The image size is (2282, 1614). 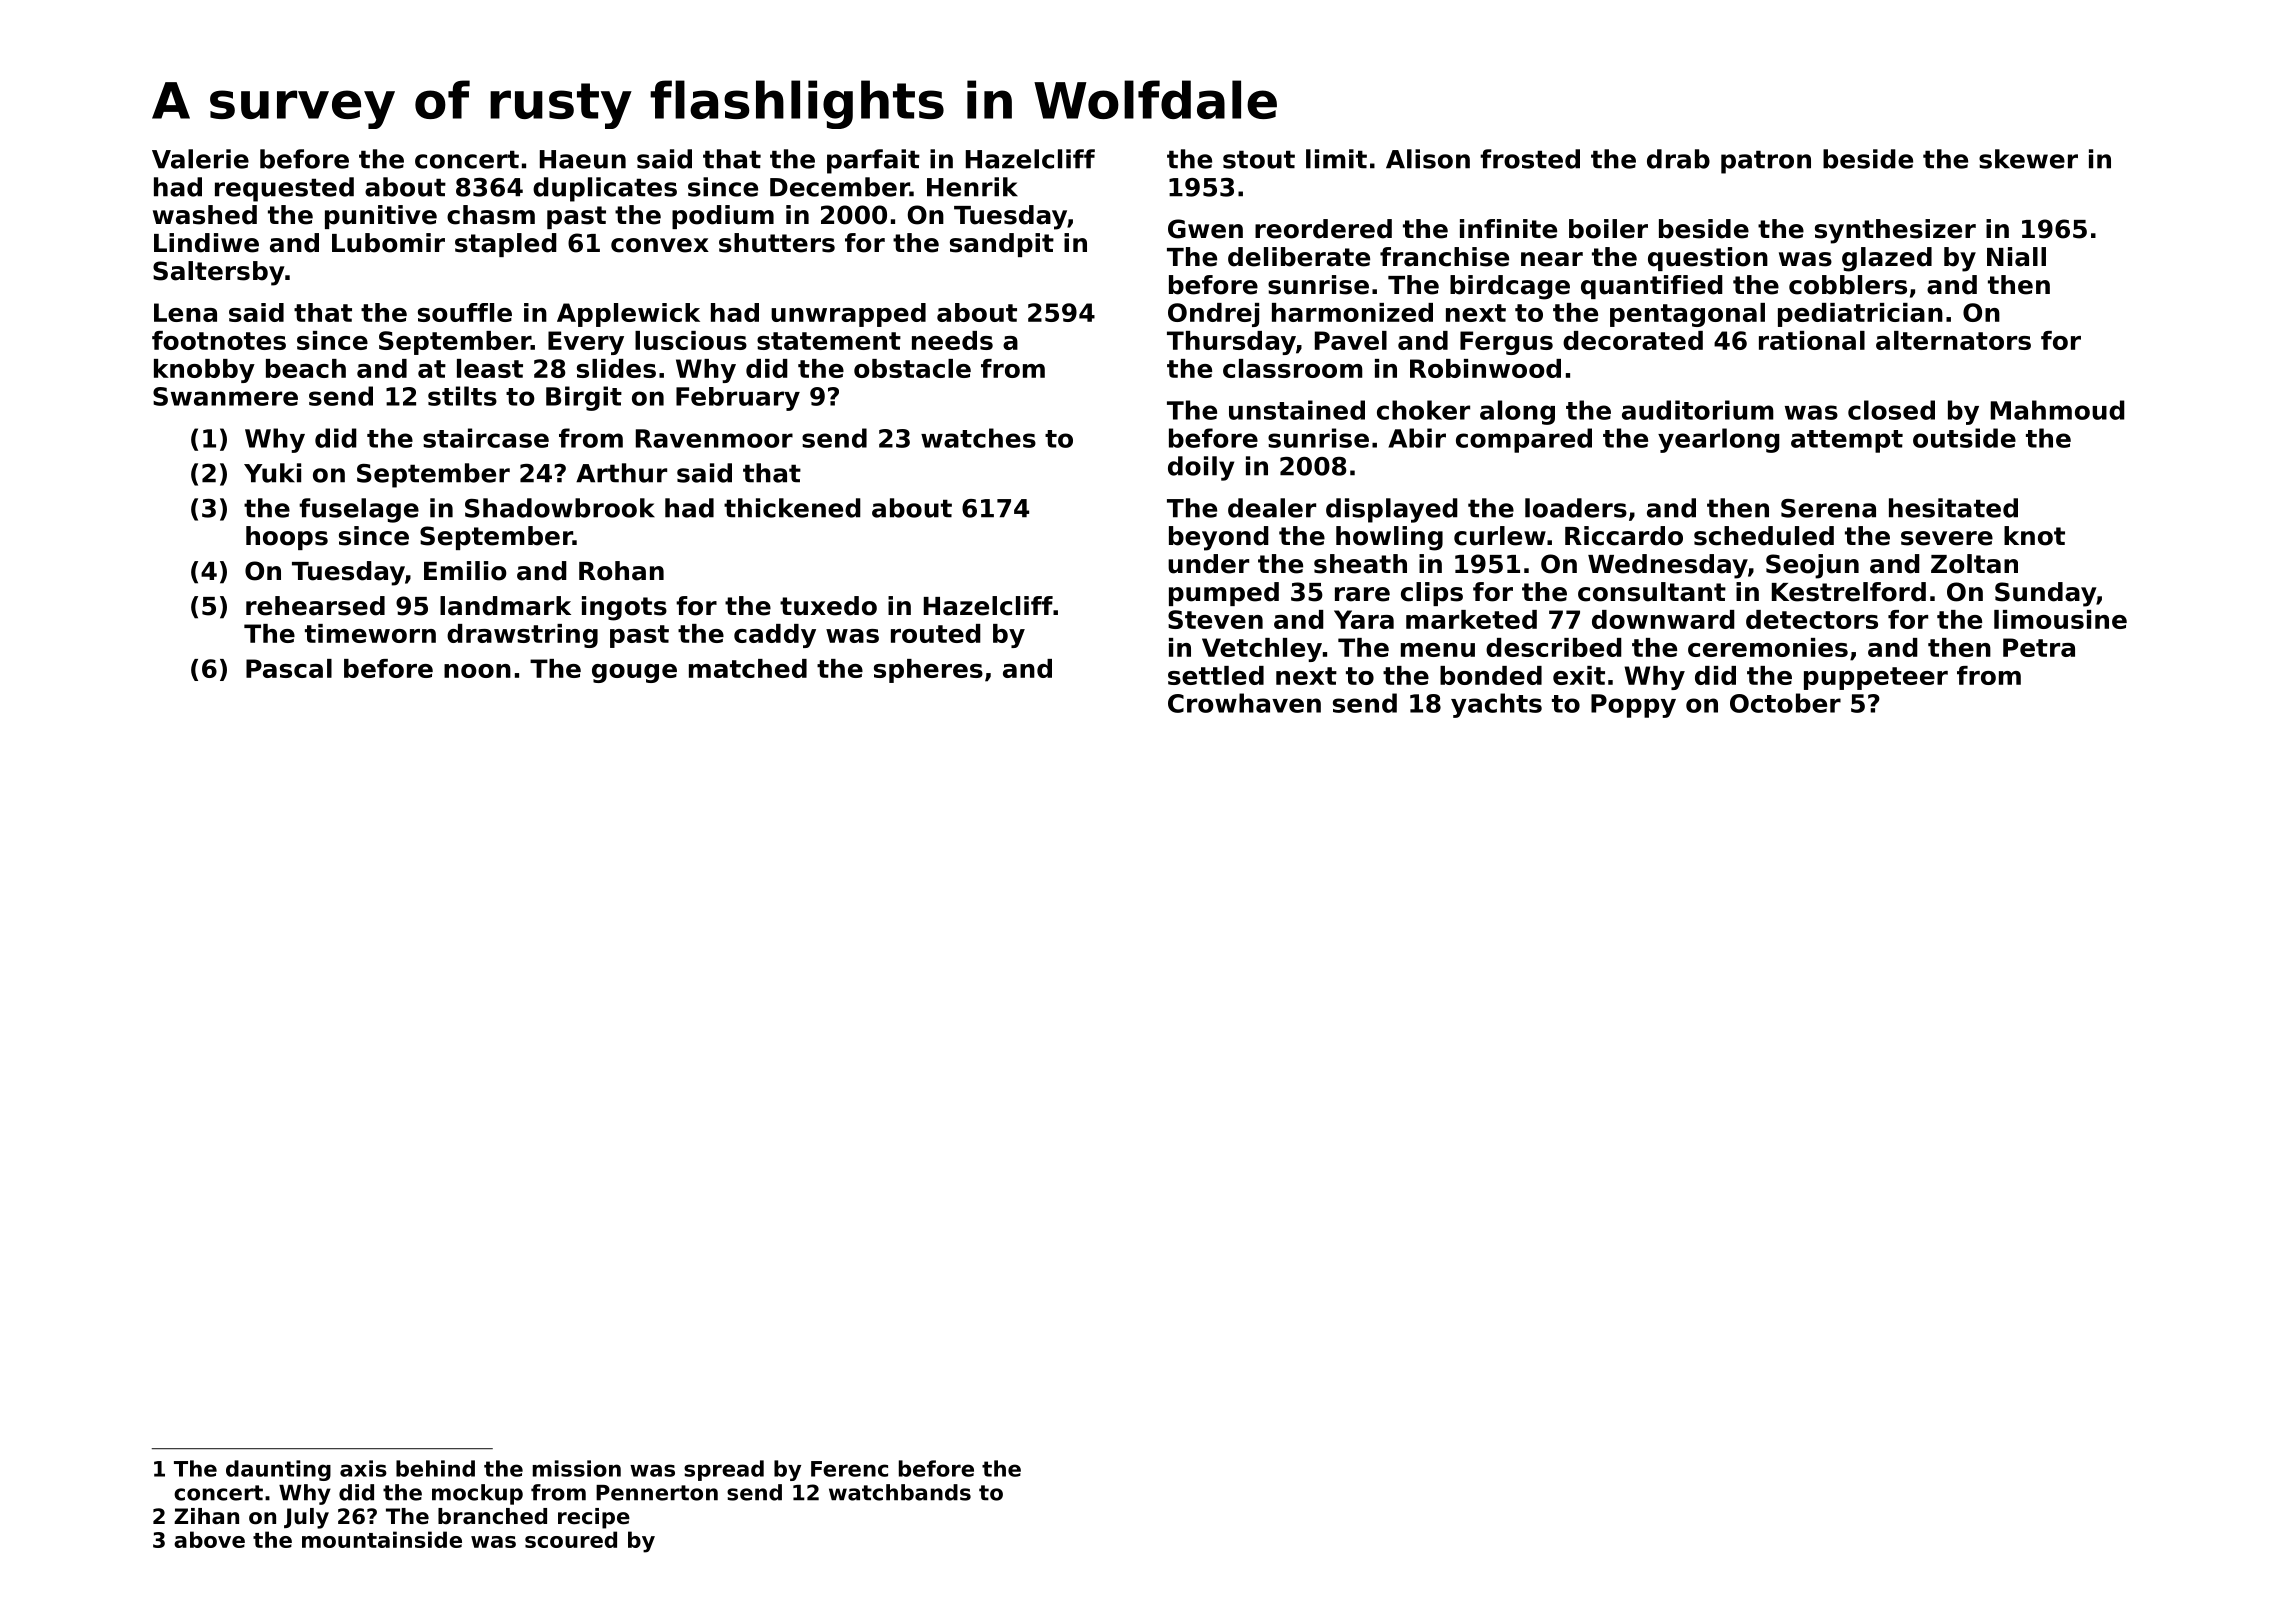 I want to click on obstacle, so click(x=912, y=368).
